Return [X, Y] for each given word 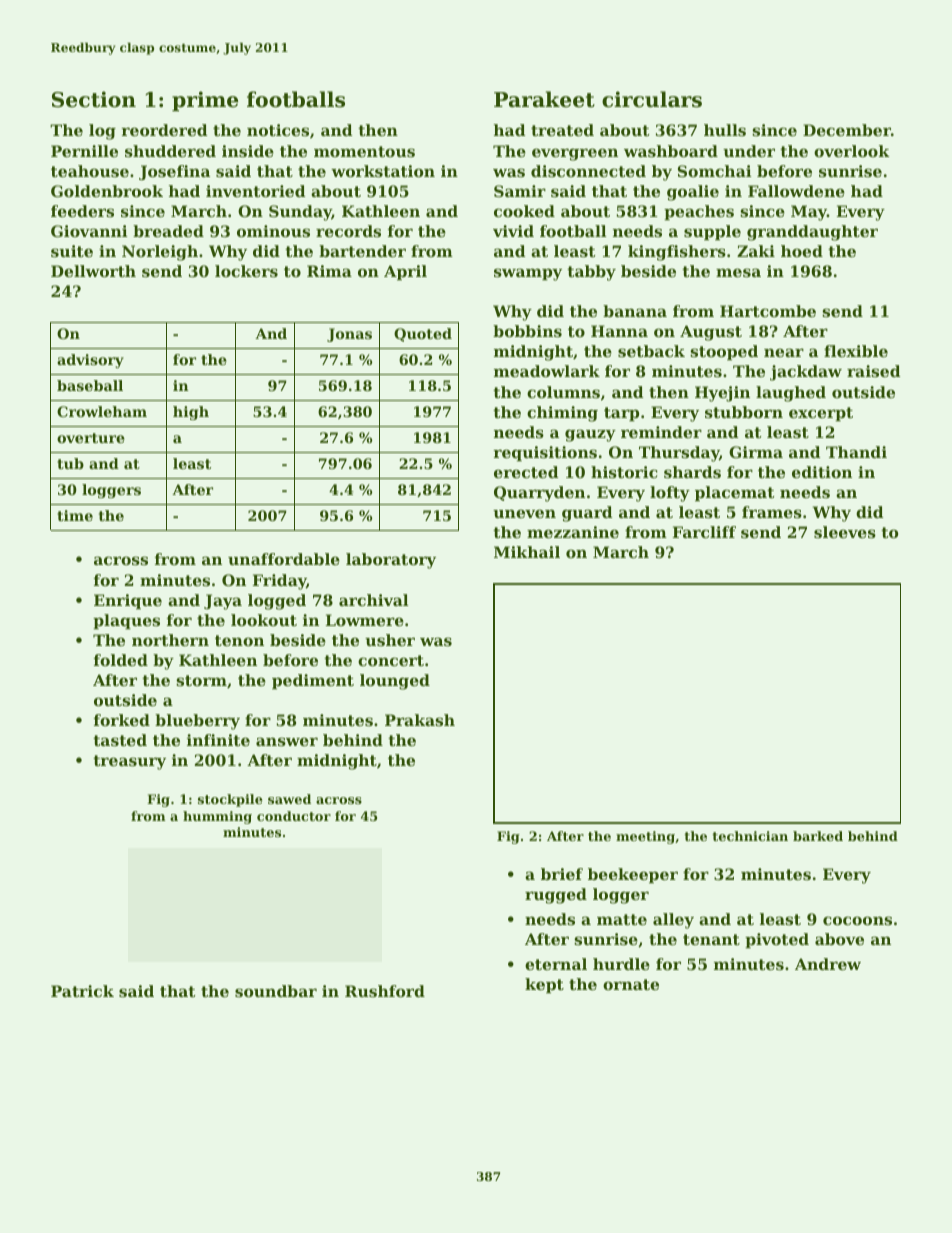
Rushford [385, 991]
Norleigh [160, 253]
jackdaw [806, 373]
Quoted [423, 335]
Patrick [82, 991]
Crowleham [102, 411]
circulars [652, 99]
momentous [364, 151]
